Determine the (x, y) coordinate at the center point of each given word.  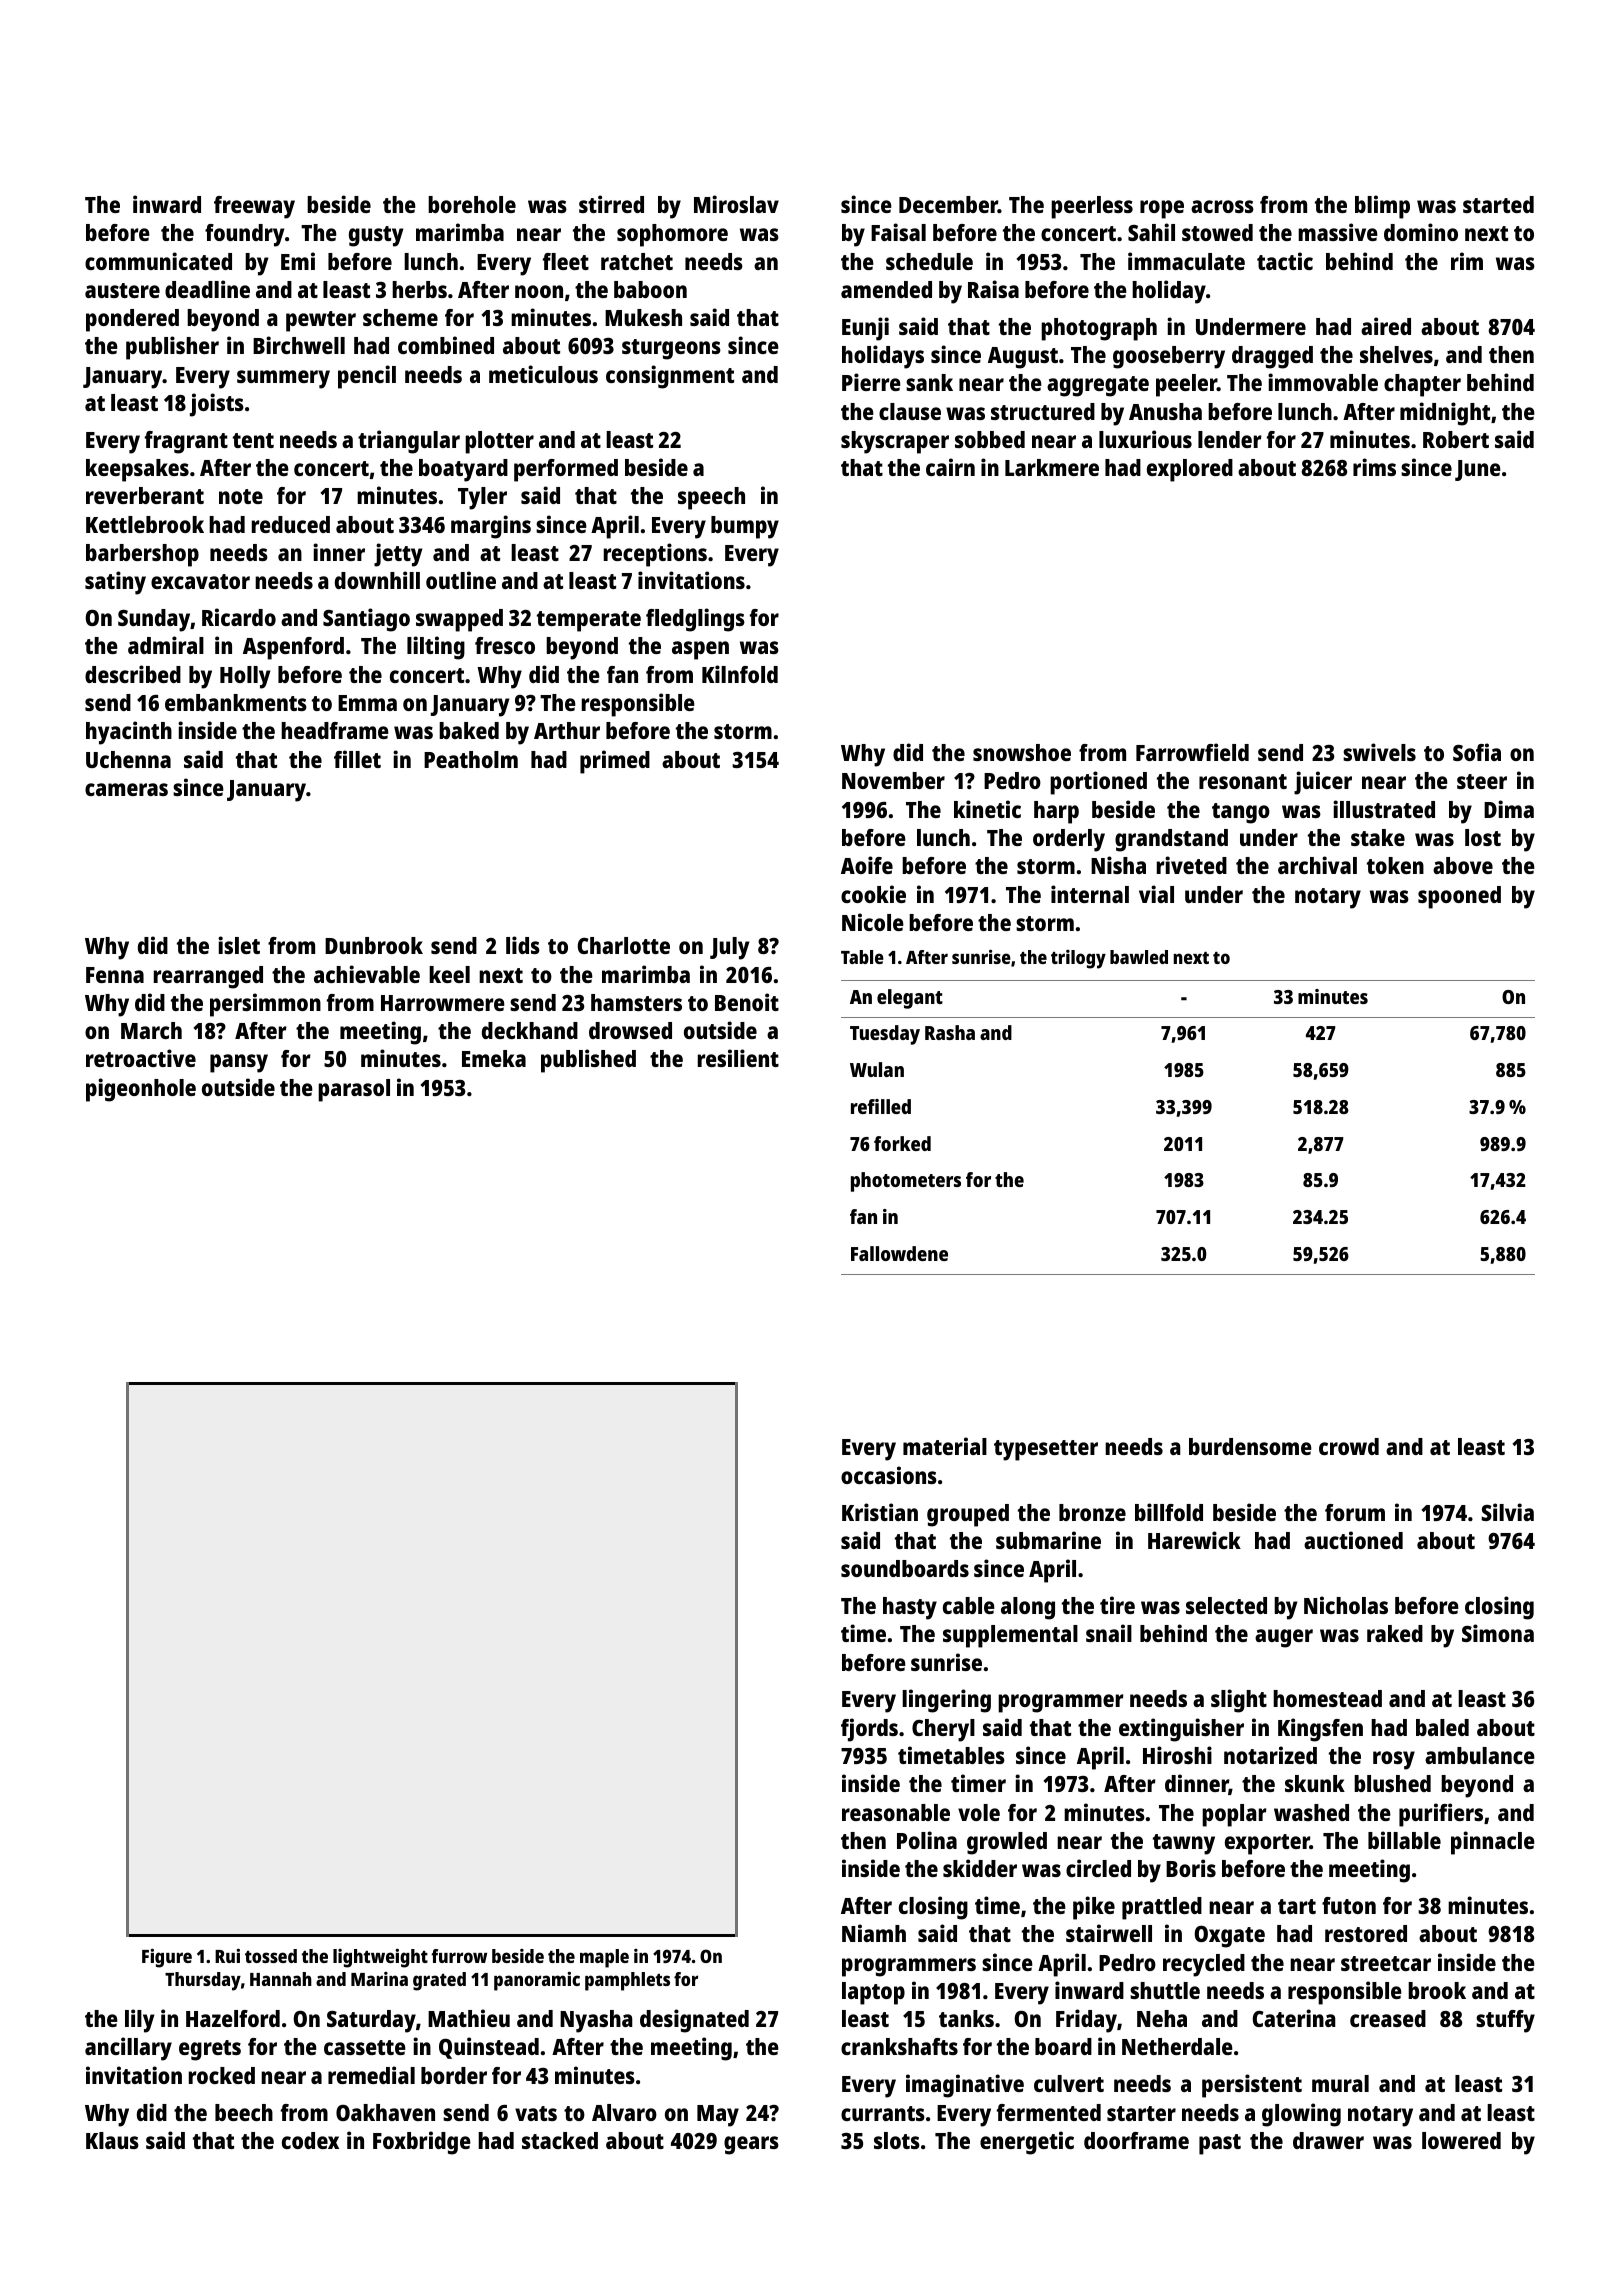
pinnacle (1493, 1843)
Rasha (950, 1032)
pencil (367, 377)
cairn (950, 467)
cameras (126, 789)
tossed (271, 1956)
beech (244, 2112)
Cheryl (943, 1730)
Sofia (1477, 752)
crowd (1349, 1446)
